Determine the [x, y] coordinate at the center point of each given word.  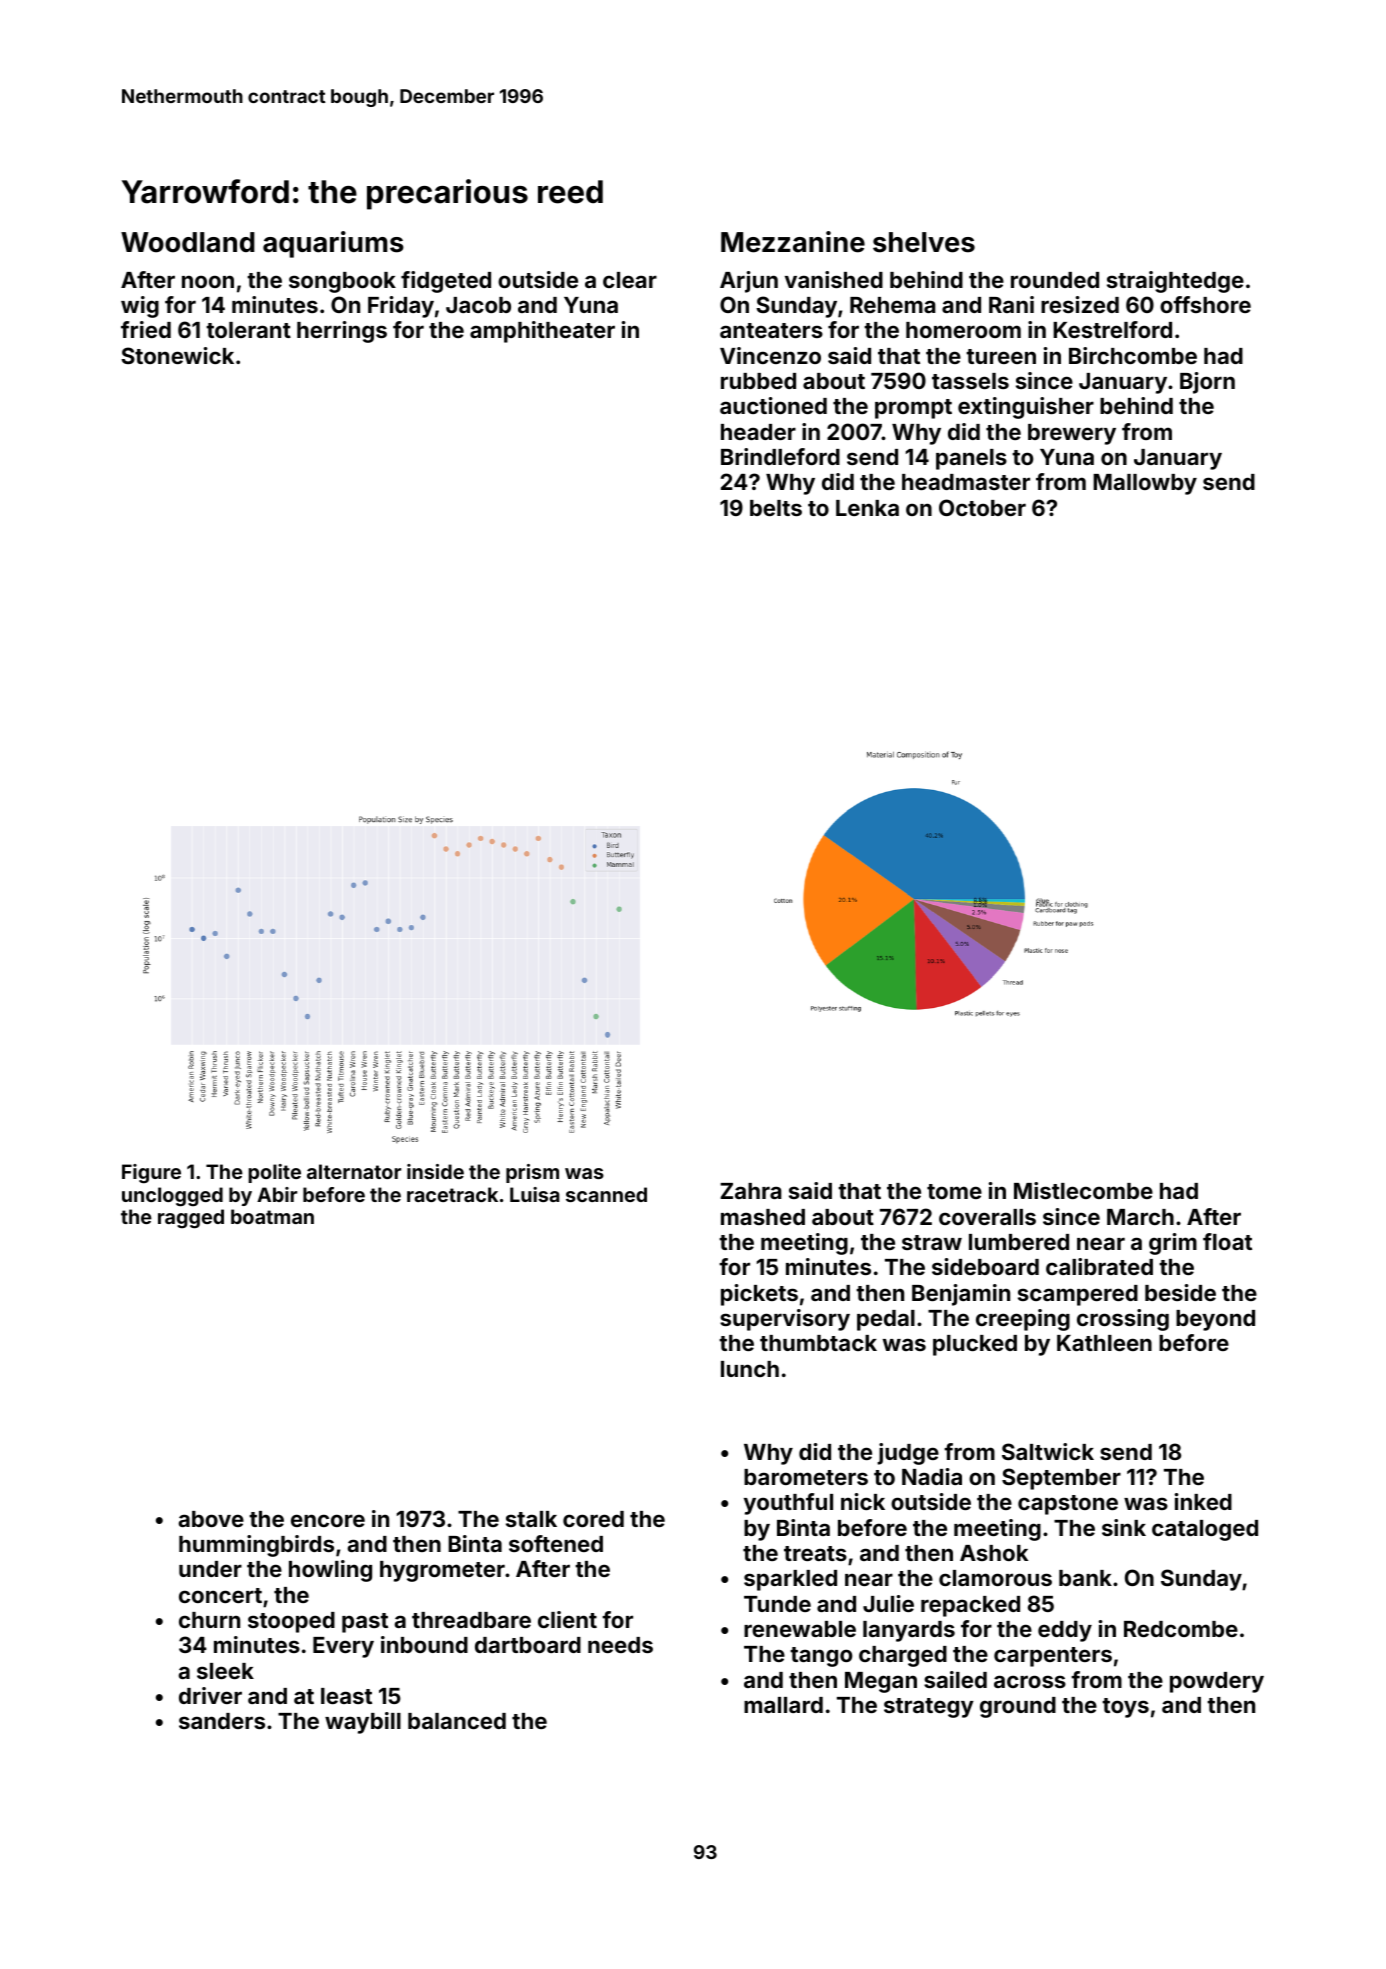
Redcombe [1181, 1629]
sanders [222, 1721]
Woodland [188, 242]
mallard [783, 1705]
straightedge [1175, 282]
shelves [924, 242]
